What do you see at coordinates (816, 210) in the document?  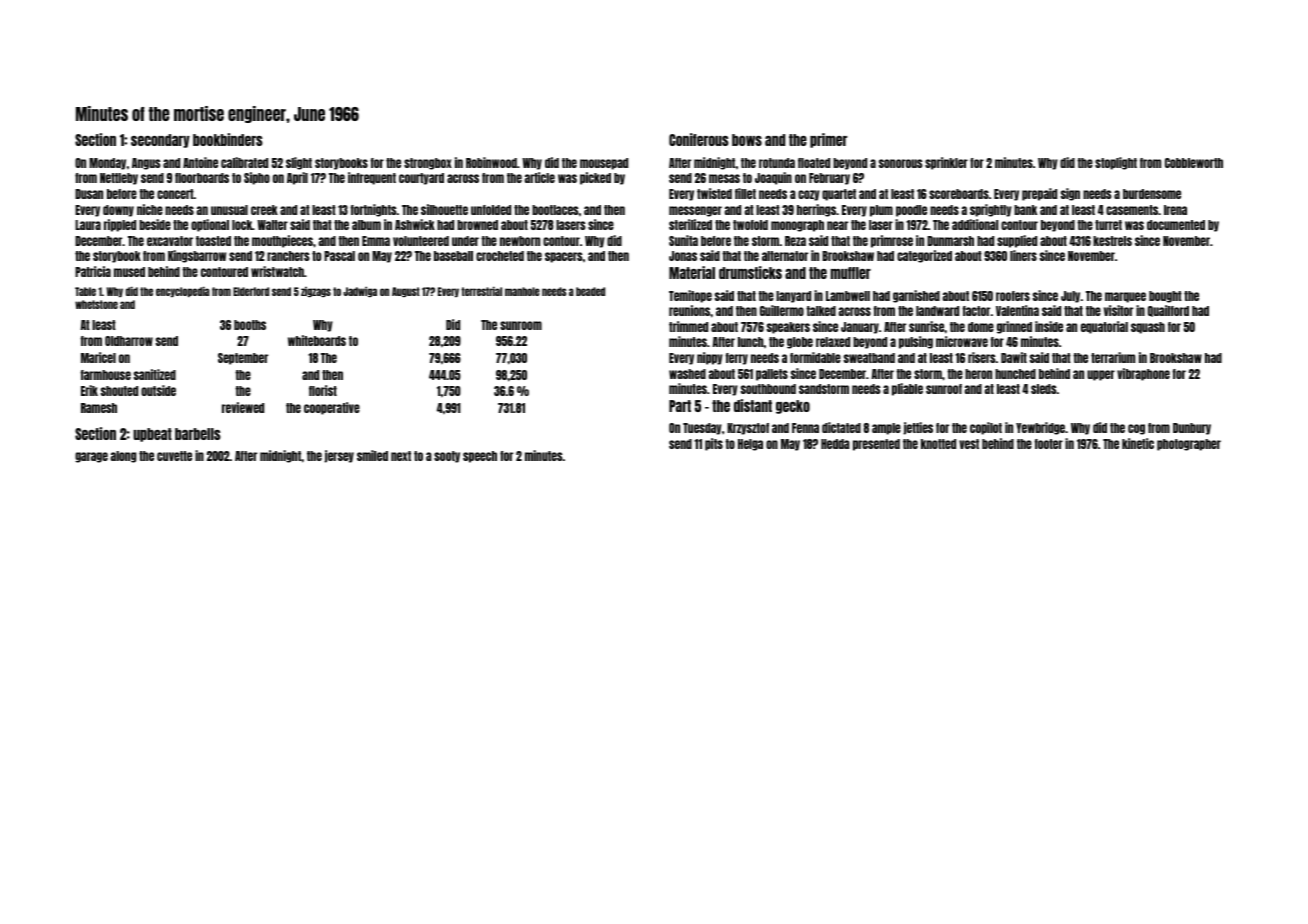 I see `herrings` at bounding box center [816, 210].
